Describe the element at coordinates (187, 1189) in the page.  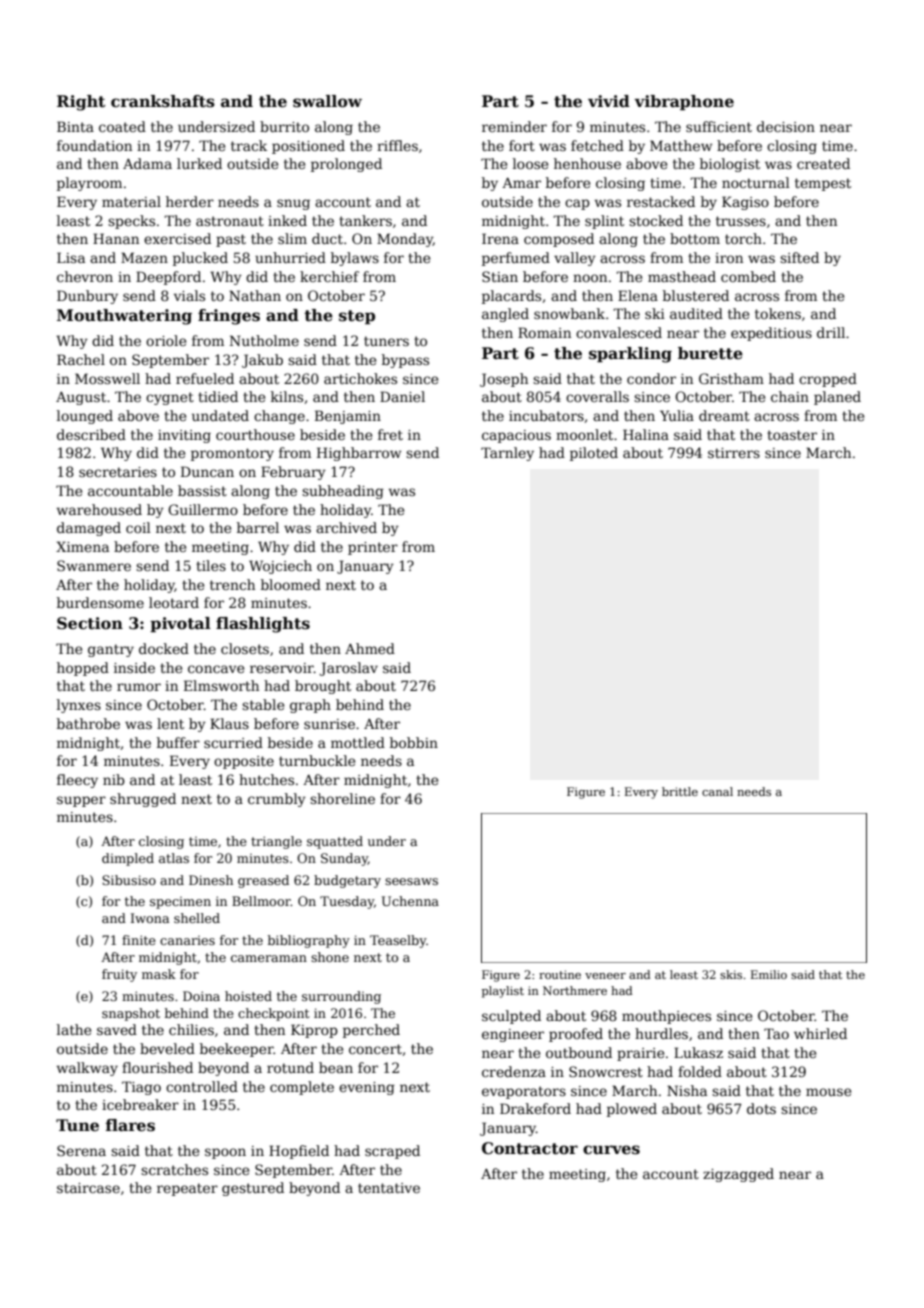
I see `repeater` at that location.
